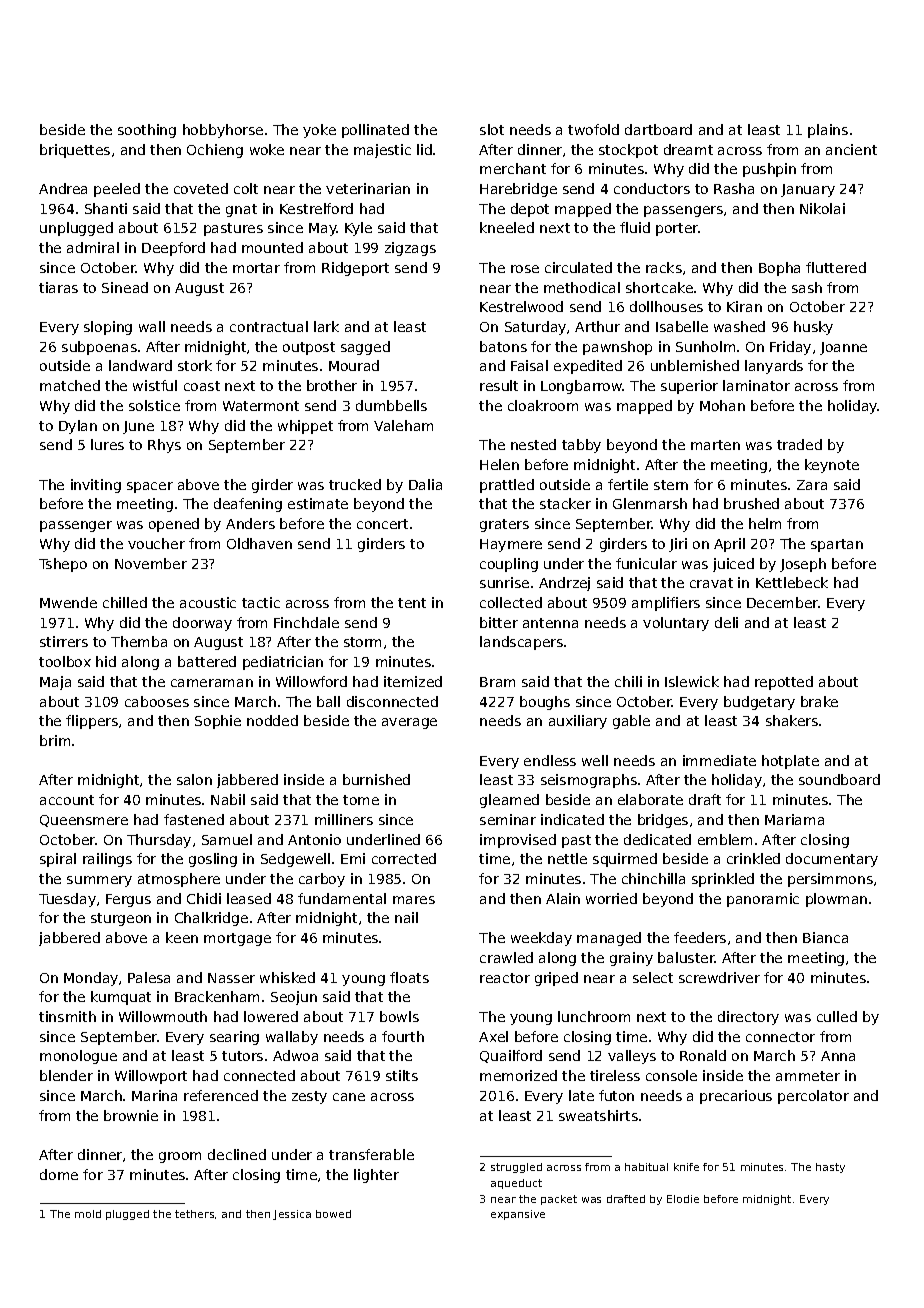  I want to click on mold, so click(88, 1214).
